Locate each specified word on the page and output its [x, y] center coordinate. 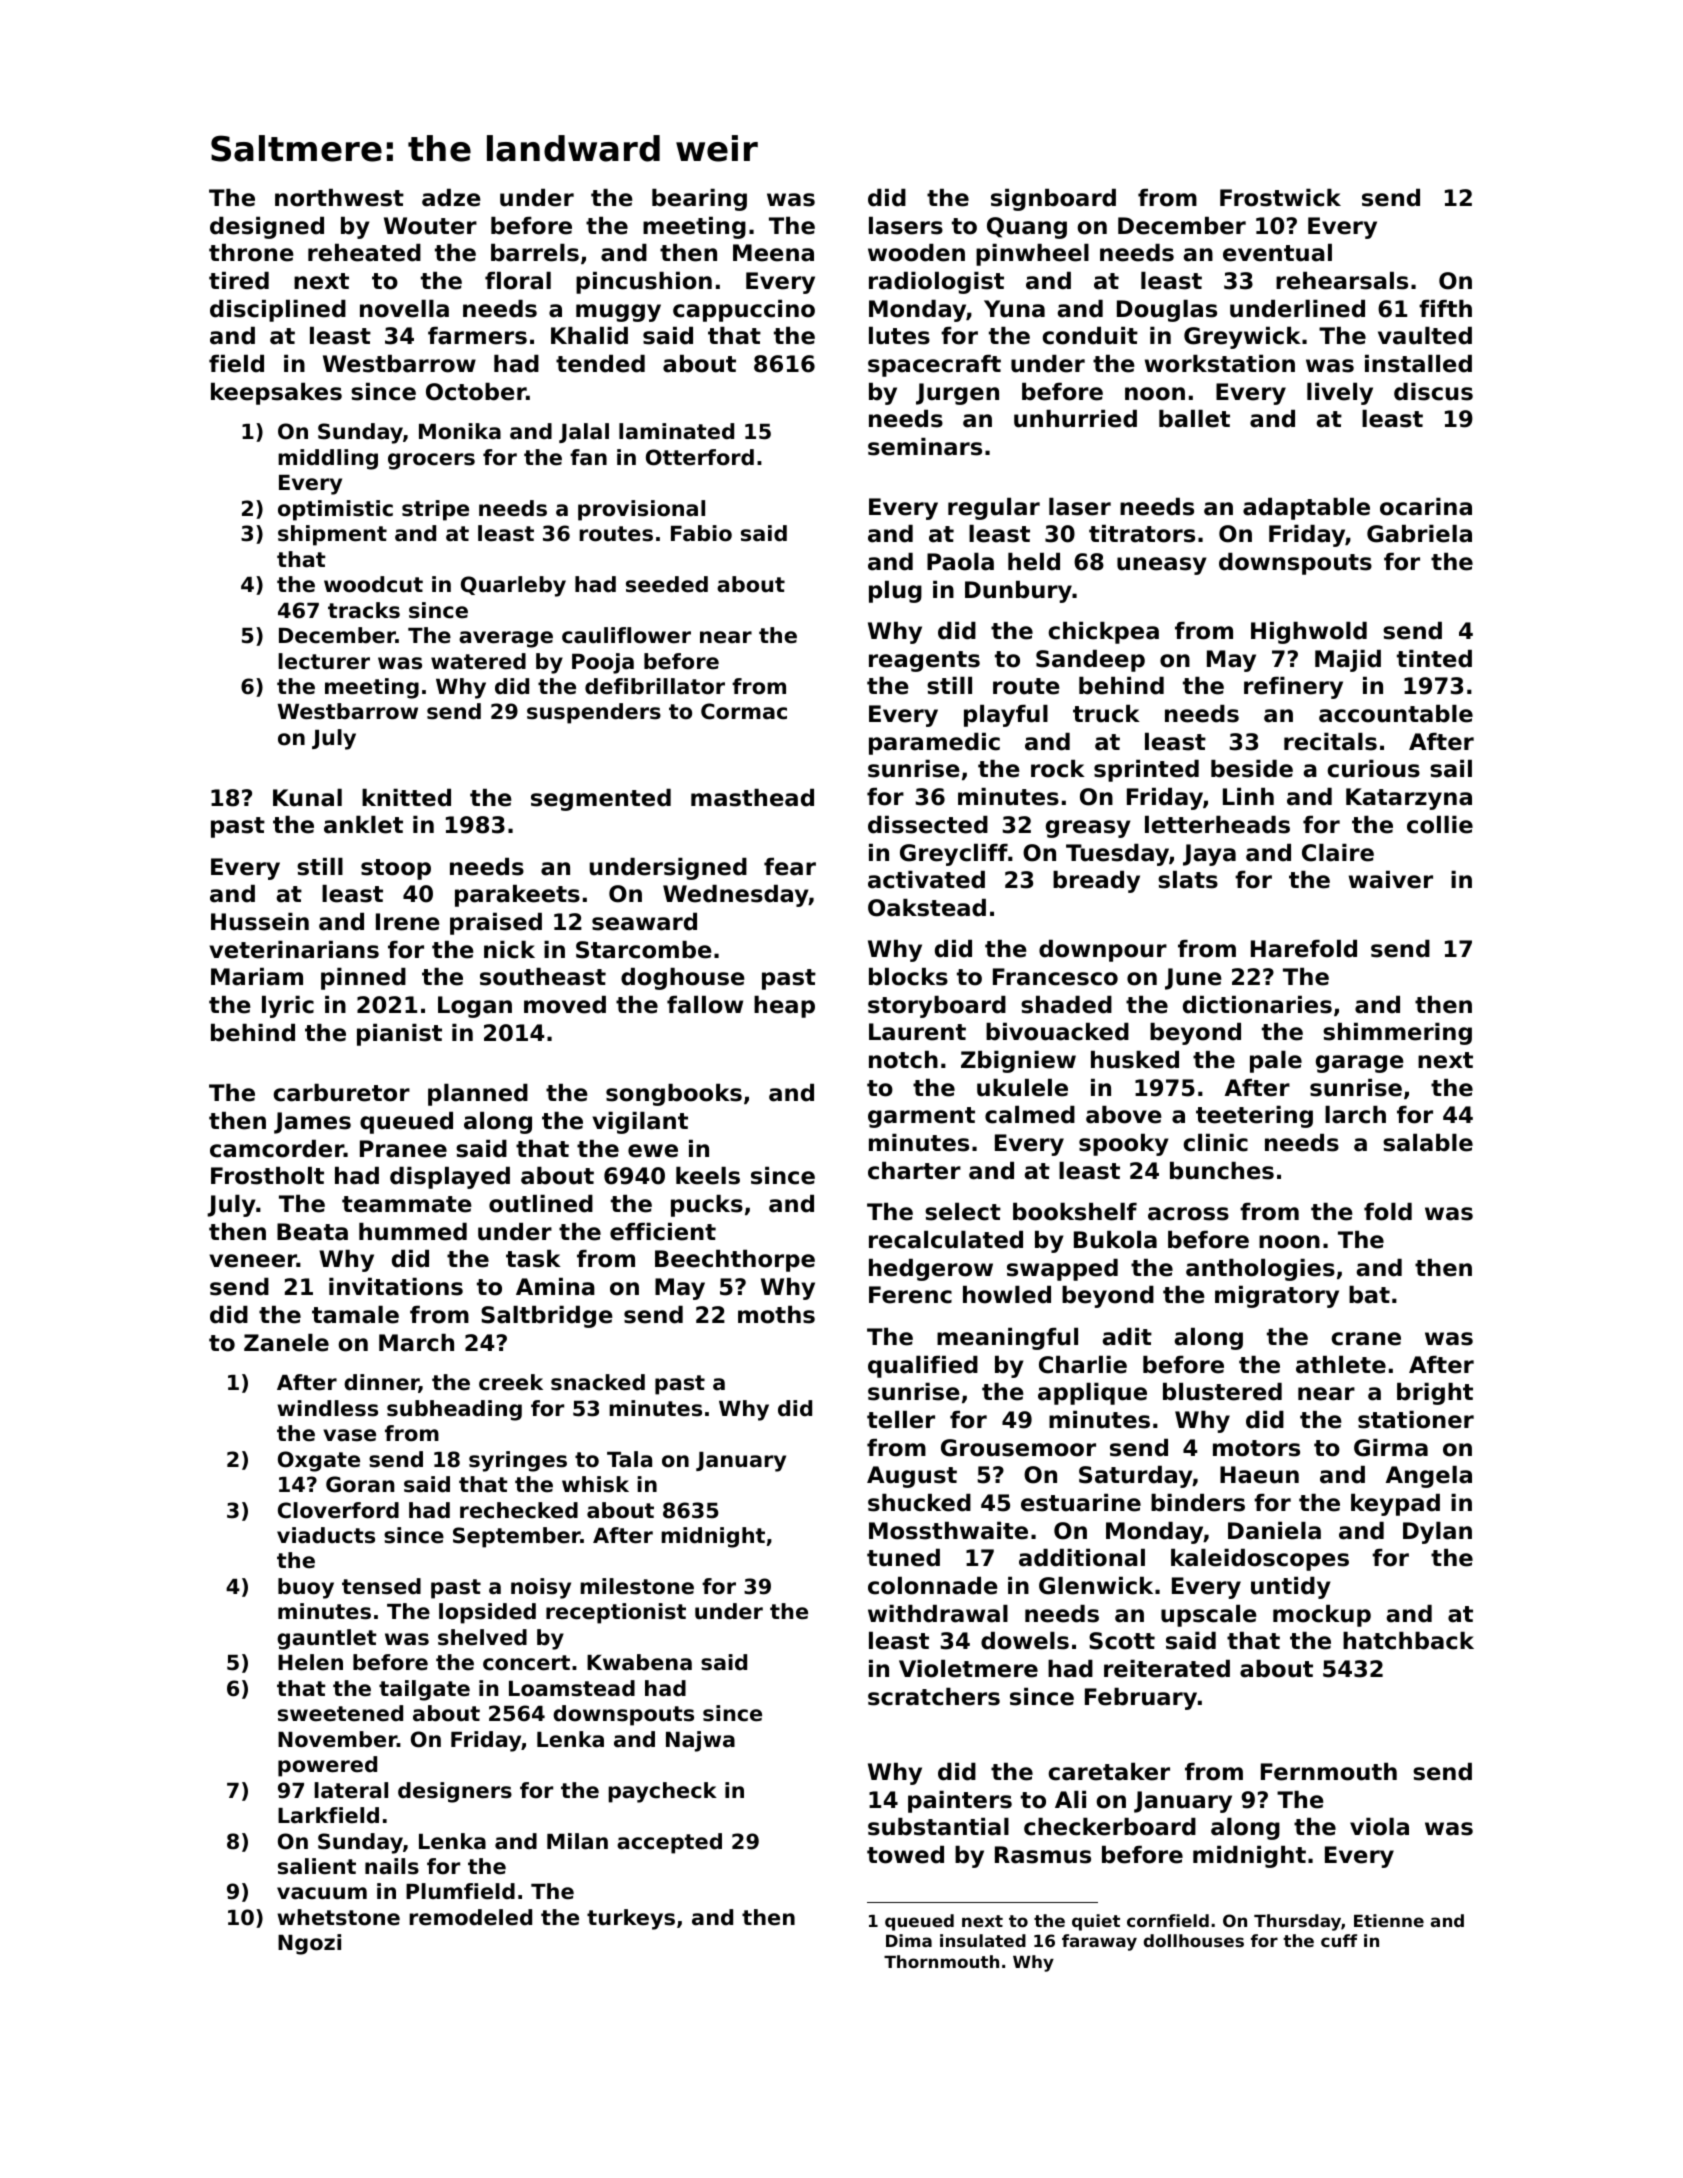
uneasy [1162, 566]
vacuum [322, 1893]
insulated [983, 1940]
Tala [629, 1459]
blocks [908, 977]
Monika [460, 431]
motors [1256, 1448]
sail [1451, 769]
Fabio [701, 533]
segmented [601, 800]
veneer [253, 1261]
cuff [1339, 1940]
